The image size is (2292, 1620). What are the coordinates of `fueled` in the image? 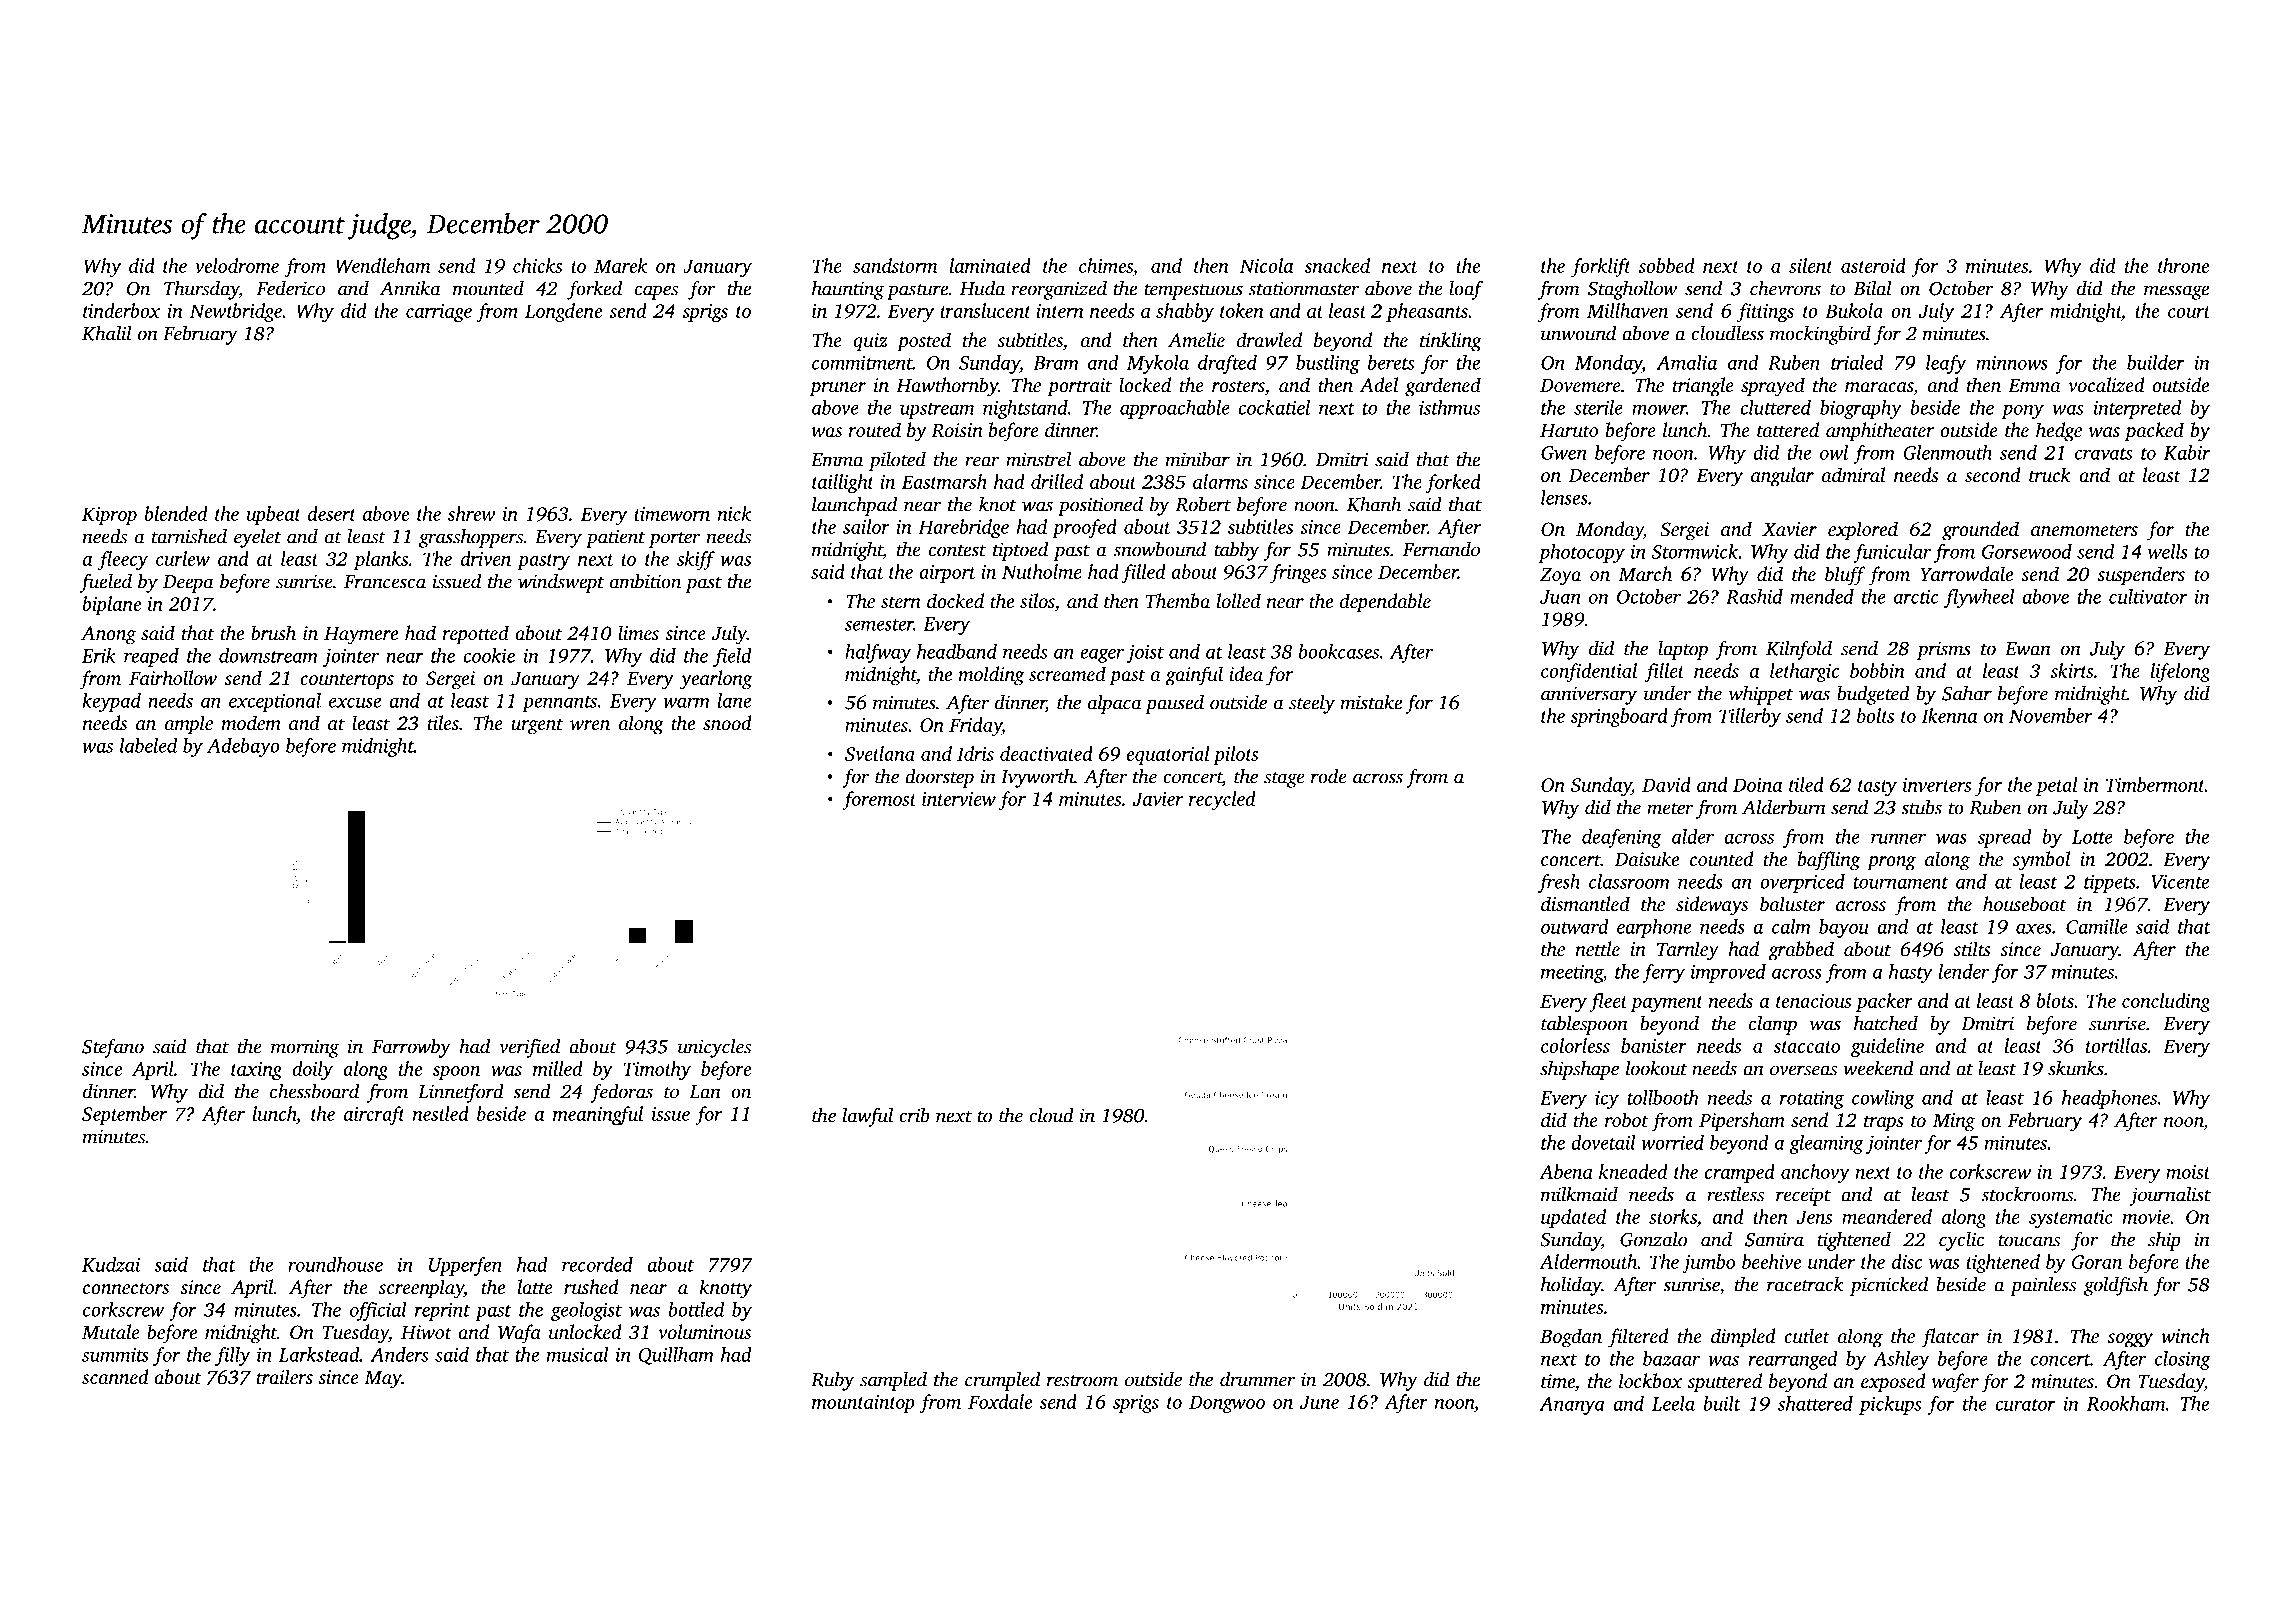 It's located at (106, 583).
